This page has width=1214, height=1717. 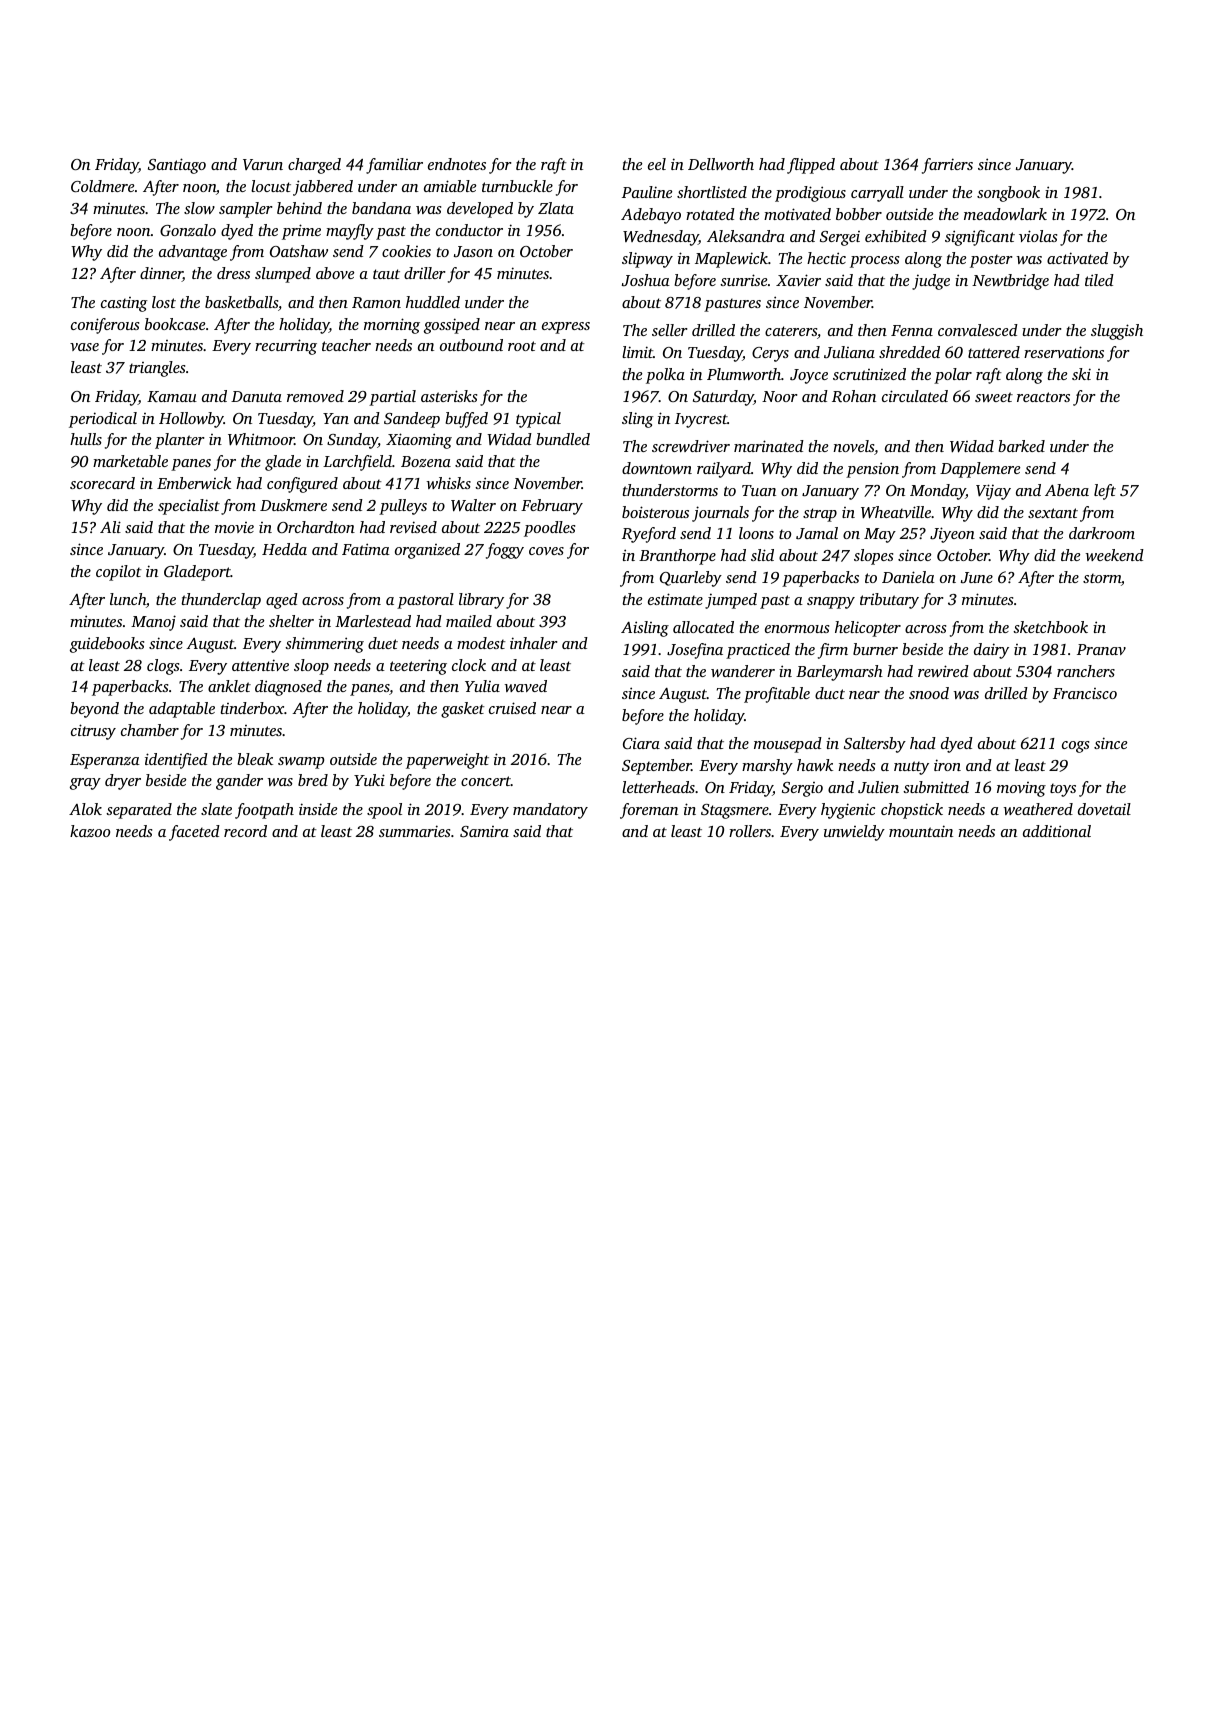 What do you see at coordinates (161, 274) in the page?
I see `dinner` at bounding box center [161, 274].
